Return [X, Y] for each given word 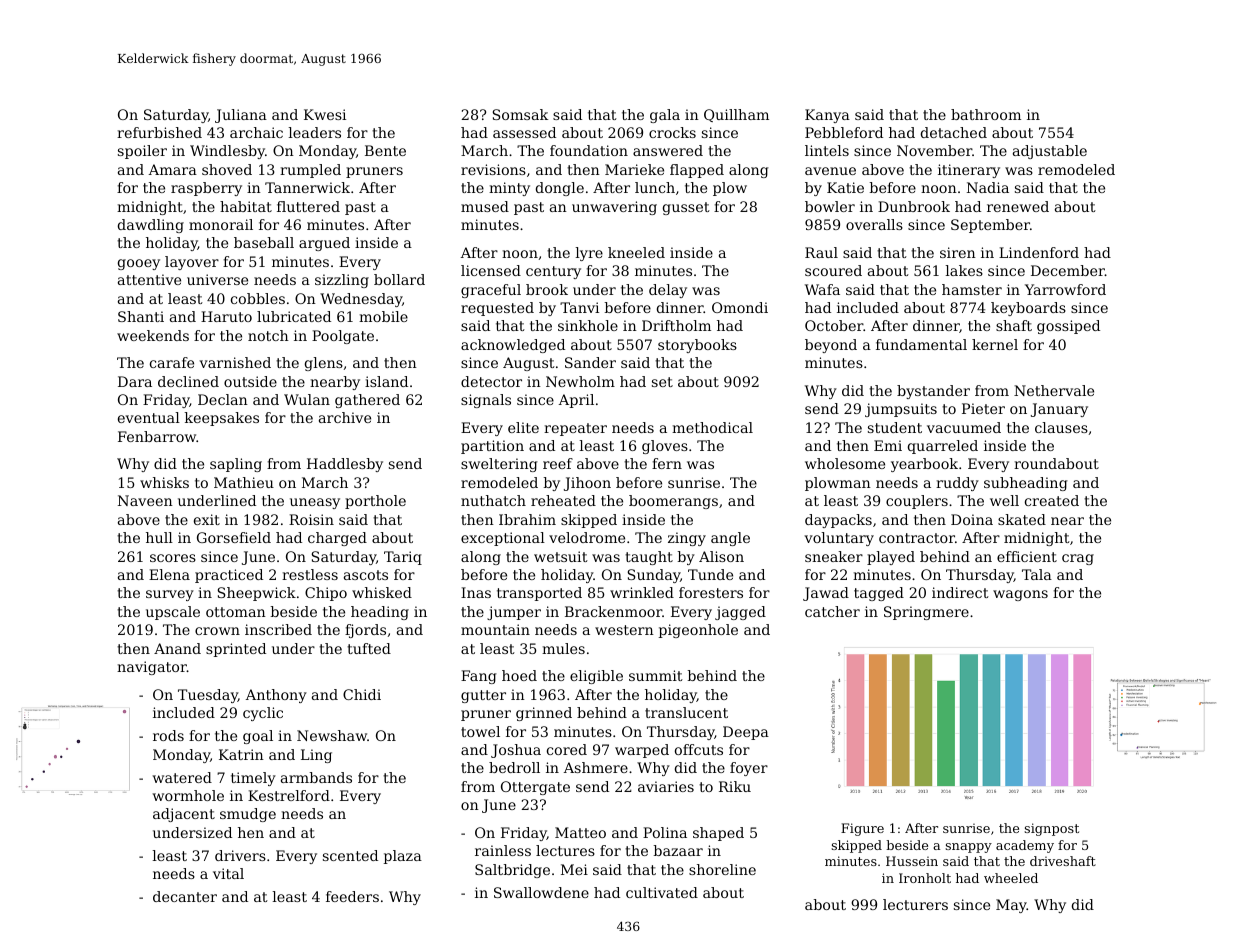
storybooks [697, 346]
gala [665, 116]
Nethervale [1054, 390]
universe [217, 279]
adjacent [184, 815]
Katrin [241, 754]
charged [337, 539]
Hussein [912, 861]
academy [1025, 846]
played [891, 558]
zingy [687, 539]
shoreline [722, 869]
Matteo [580, 832]
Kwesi [325, 114]
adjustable [1050, 152]
